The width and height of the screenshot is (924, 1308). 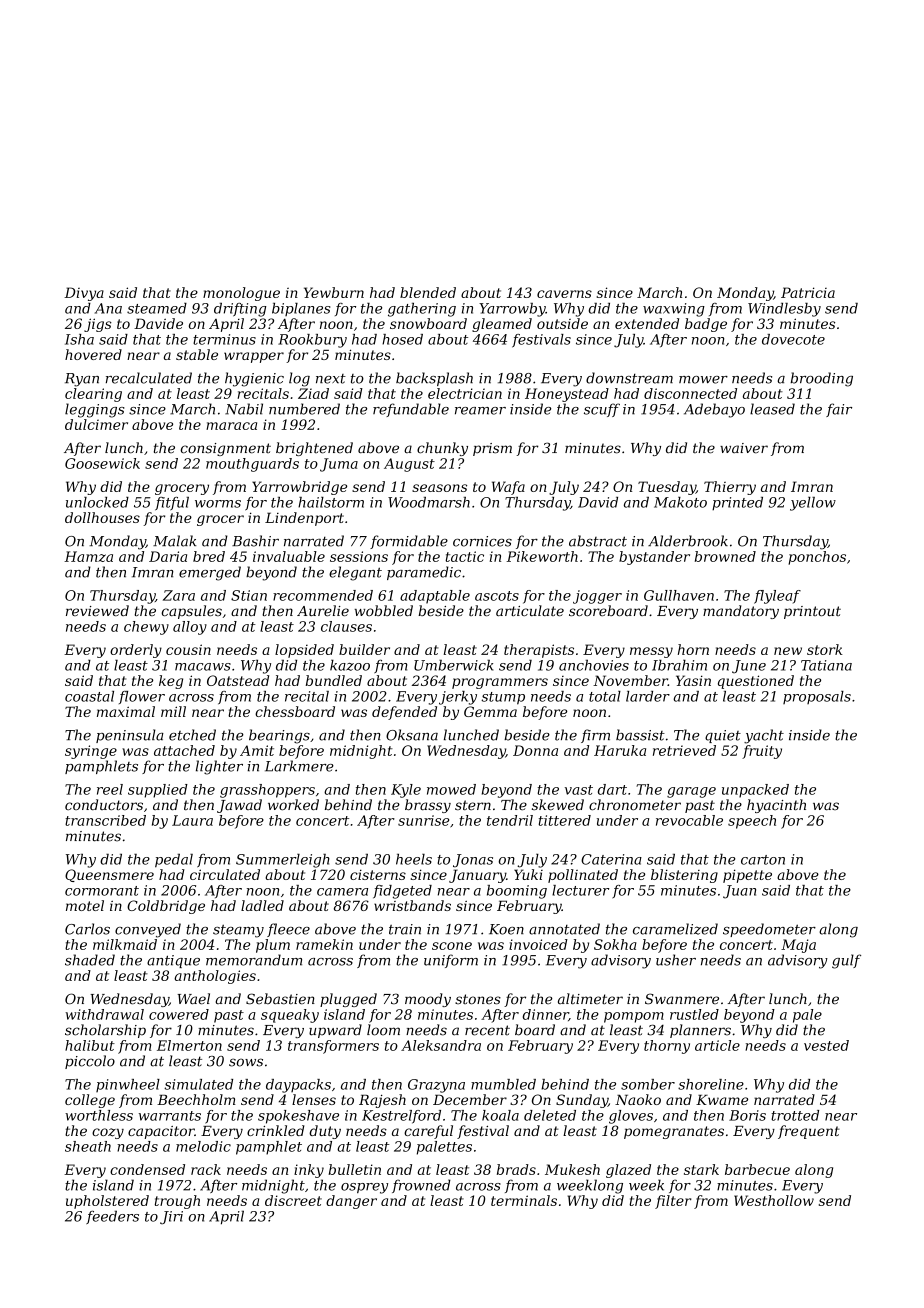 I want to click on reamer, so click(x=480, y=411).
